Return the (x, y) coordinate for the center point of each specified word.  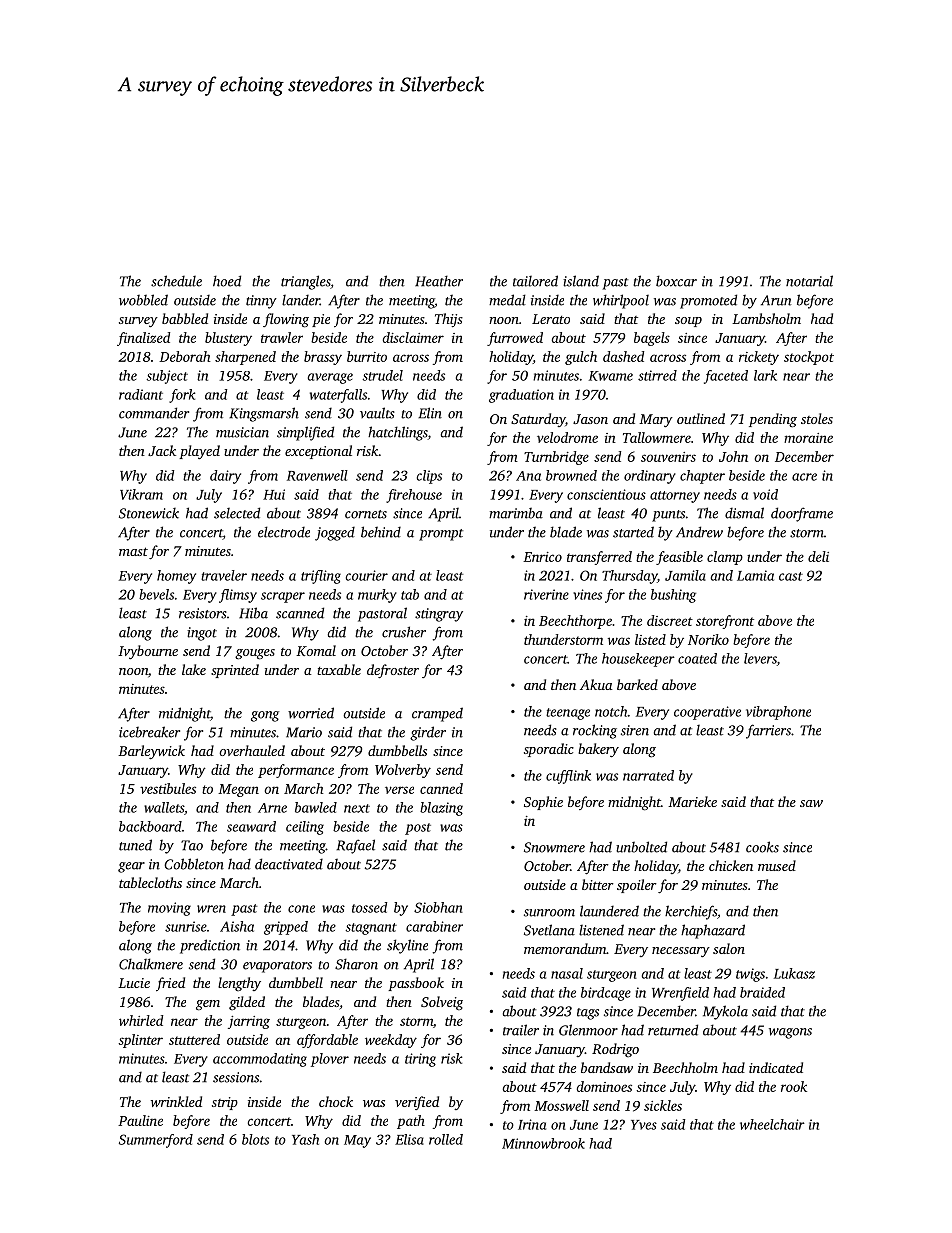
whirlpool (621, 301)
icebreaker (149, 732)
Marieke (692, 801)
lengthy (239, 984)
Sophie (543, 803)
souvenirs (668, 457)
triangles (305, 282)
